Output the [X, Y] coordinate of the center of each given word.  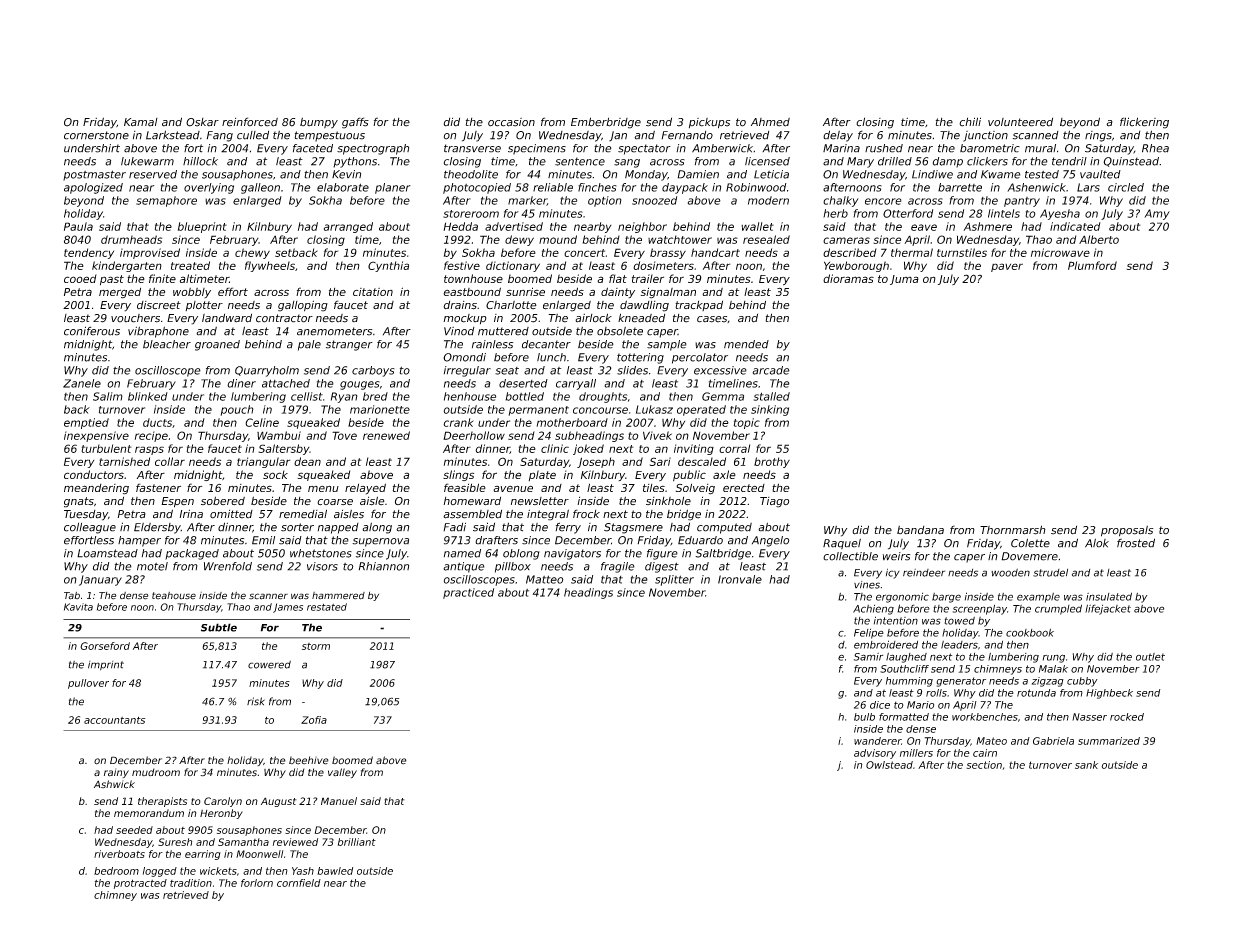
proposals [1127, 531]
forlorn [257, 883]
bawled [335, 871]
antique [464, 567]
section [984, 765]
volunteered [1020, 122]
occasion [511, 122]
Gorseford [105, 646]
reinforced [250, 122]
